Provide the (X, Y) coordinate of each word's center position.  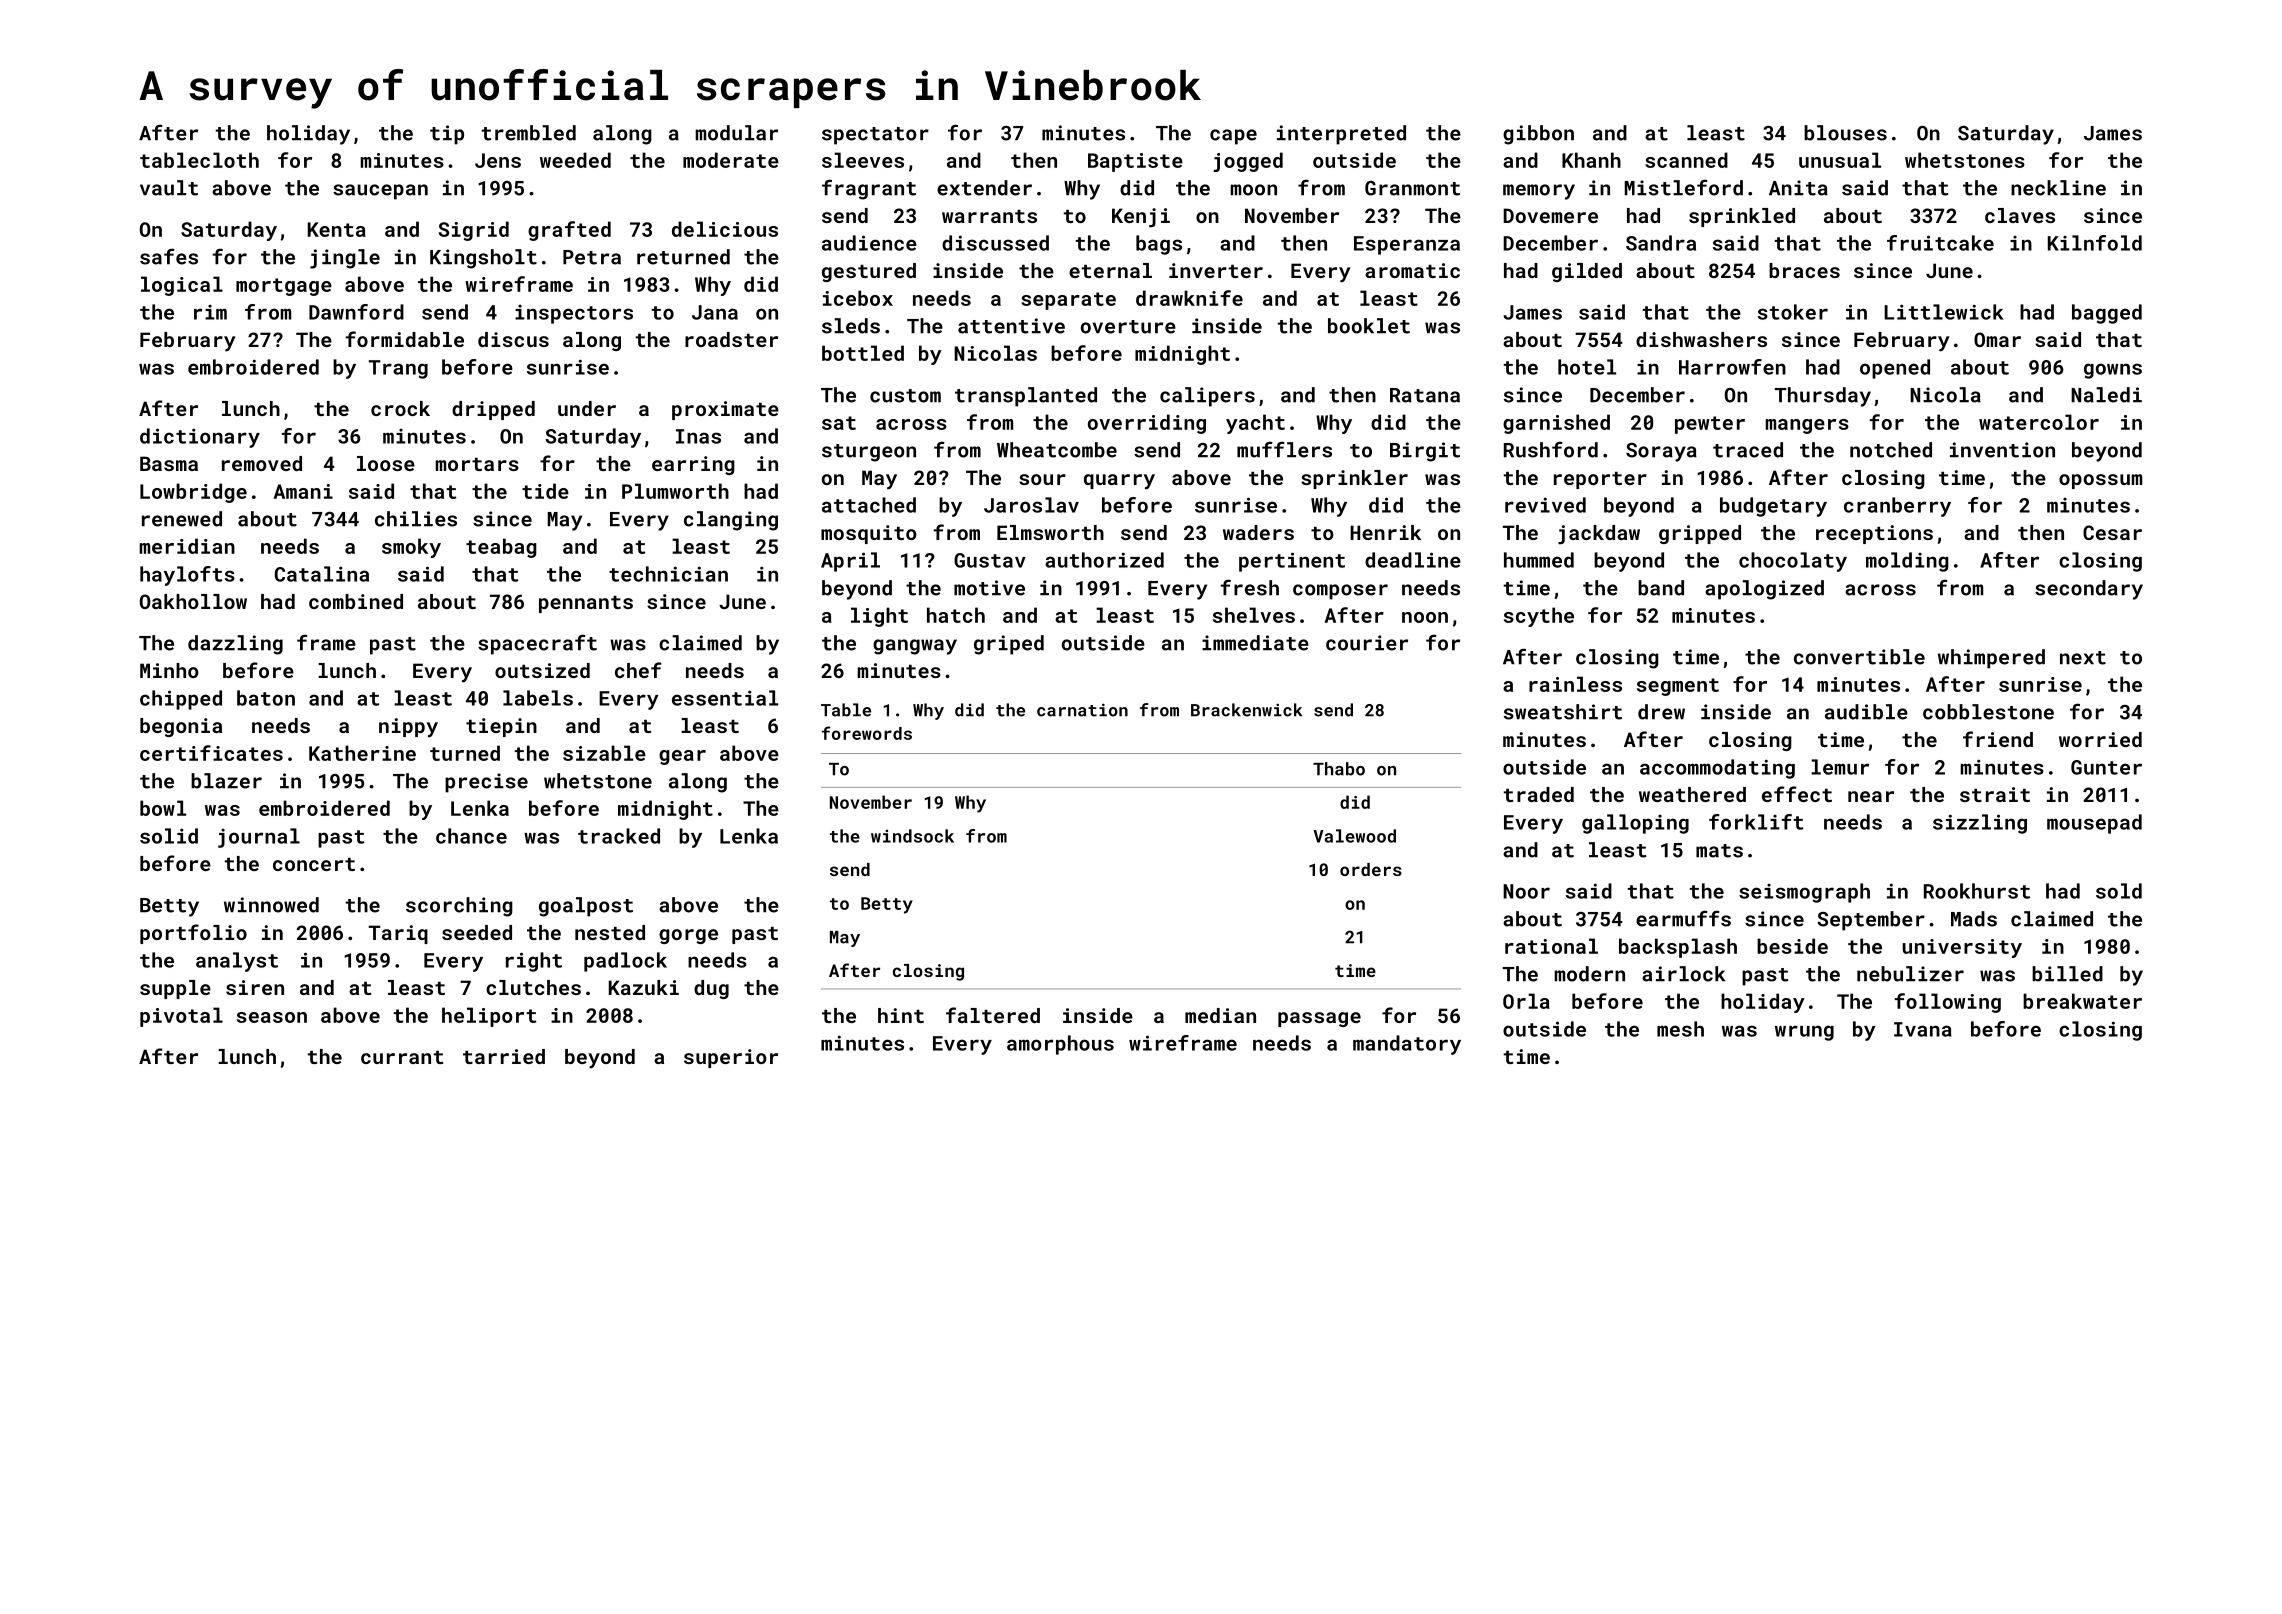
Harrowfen (1732, 367)
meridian (187, 546)
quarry (1119, 482)
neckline (2058, 188)
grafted (569, 231)
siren (255, 987)
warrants (989, 216)
